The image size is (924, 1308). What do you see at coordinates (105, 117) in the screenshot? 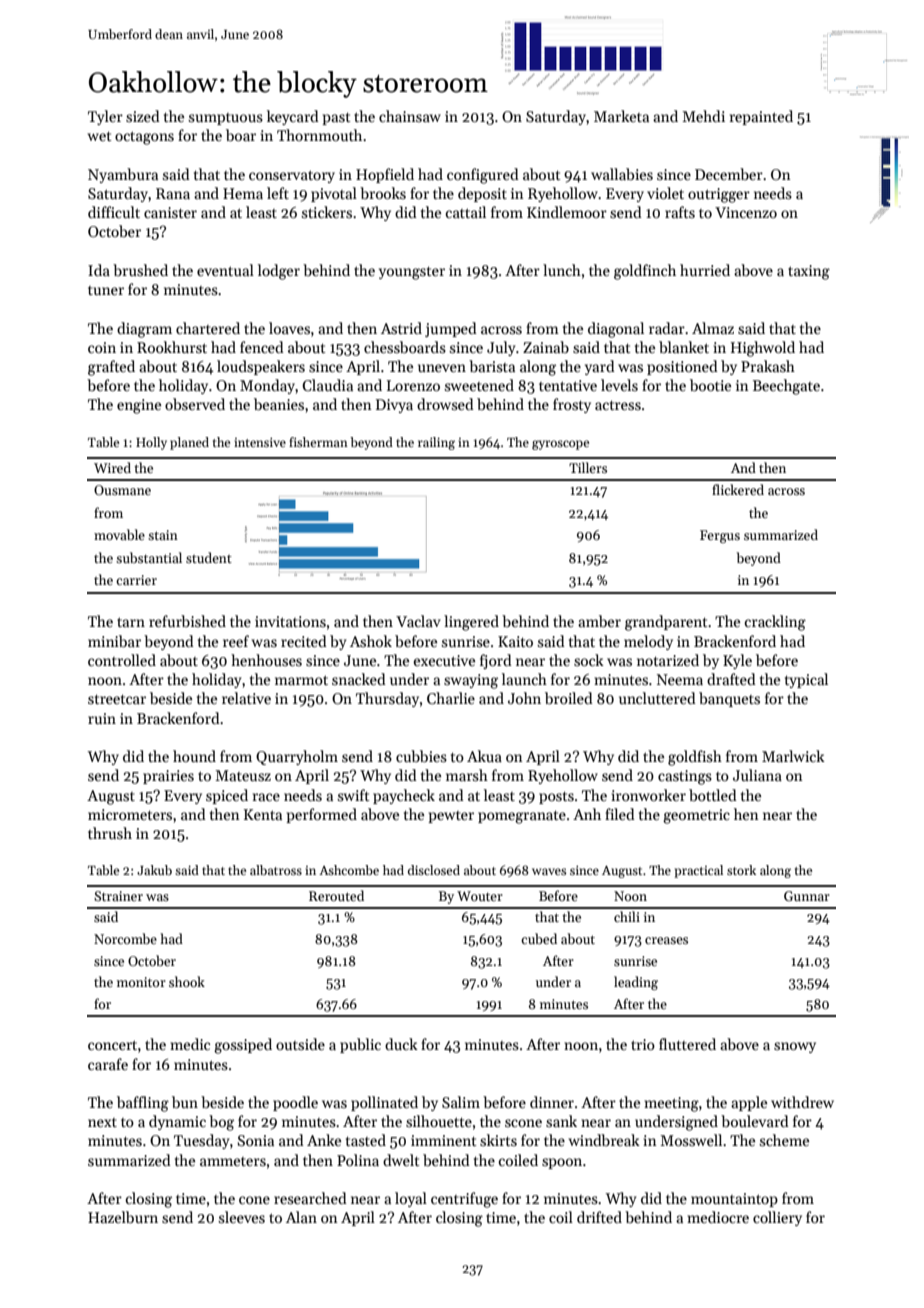
I see `Tyler` at bounding box center [105, 117].
